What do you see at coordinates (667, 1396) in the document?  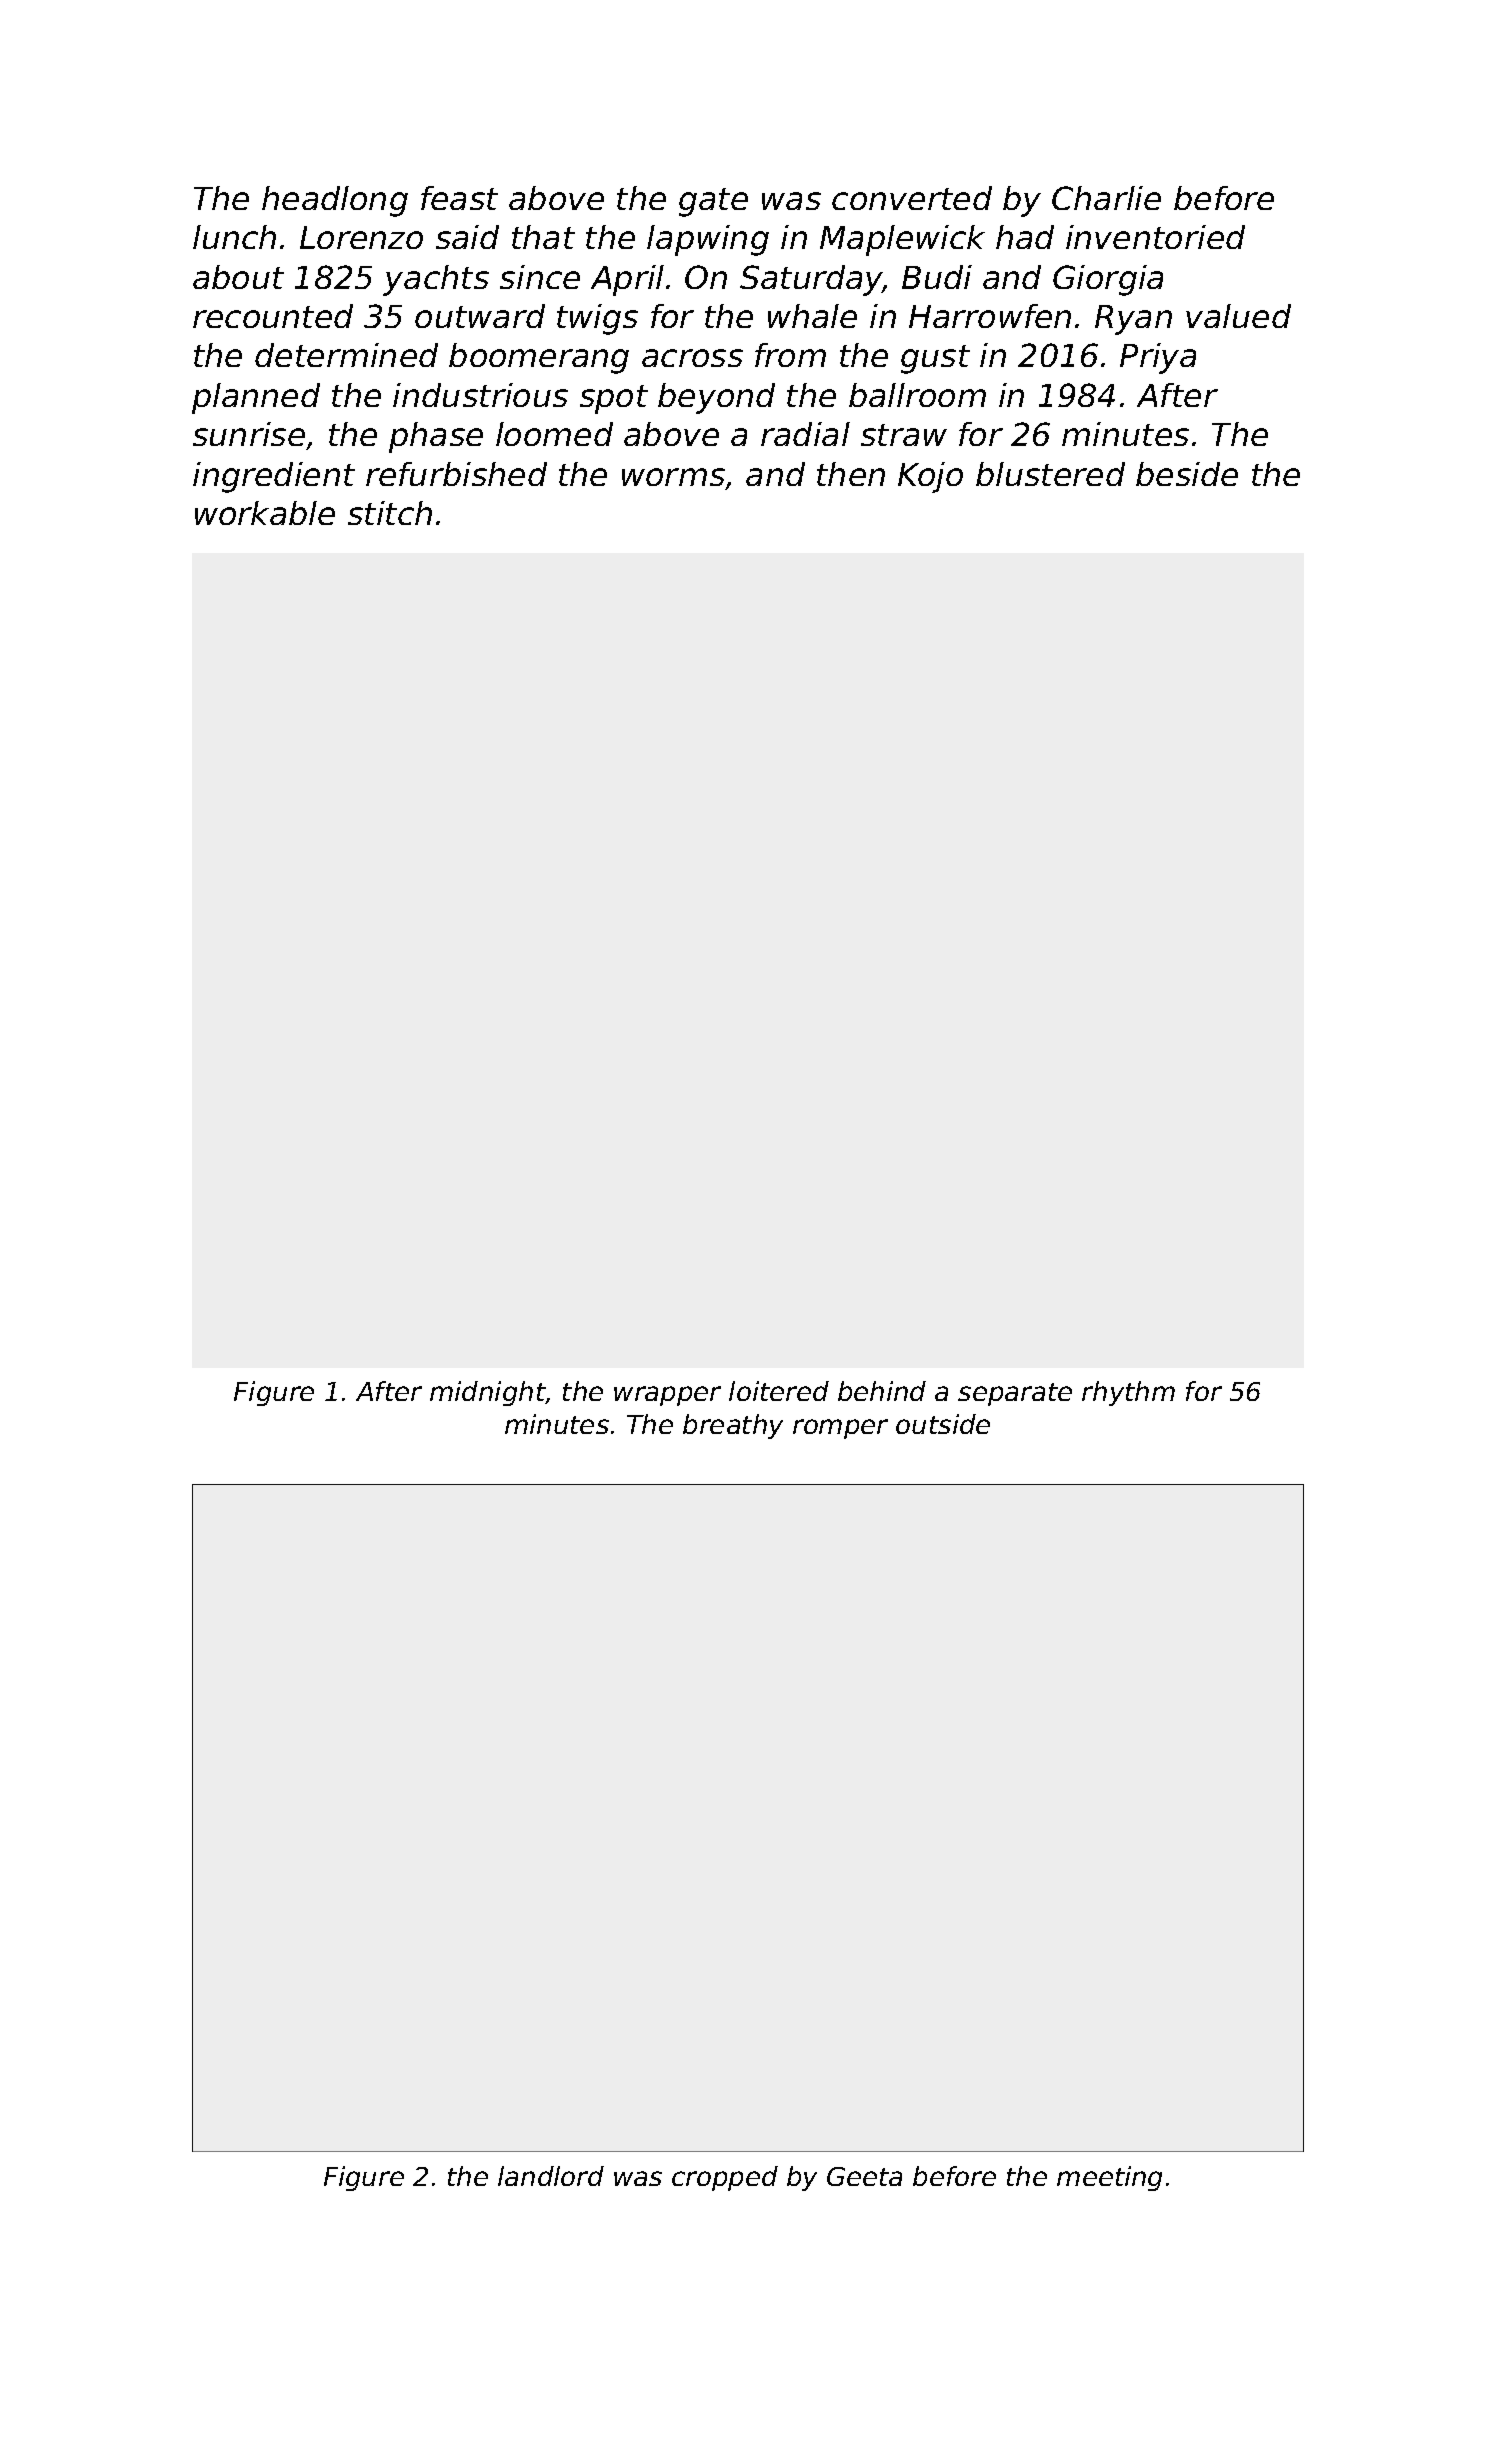 I see `wrapper` at bounding box center [667, 1396].
